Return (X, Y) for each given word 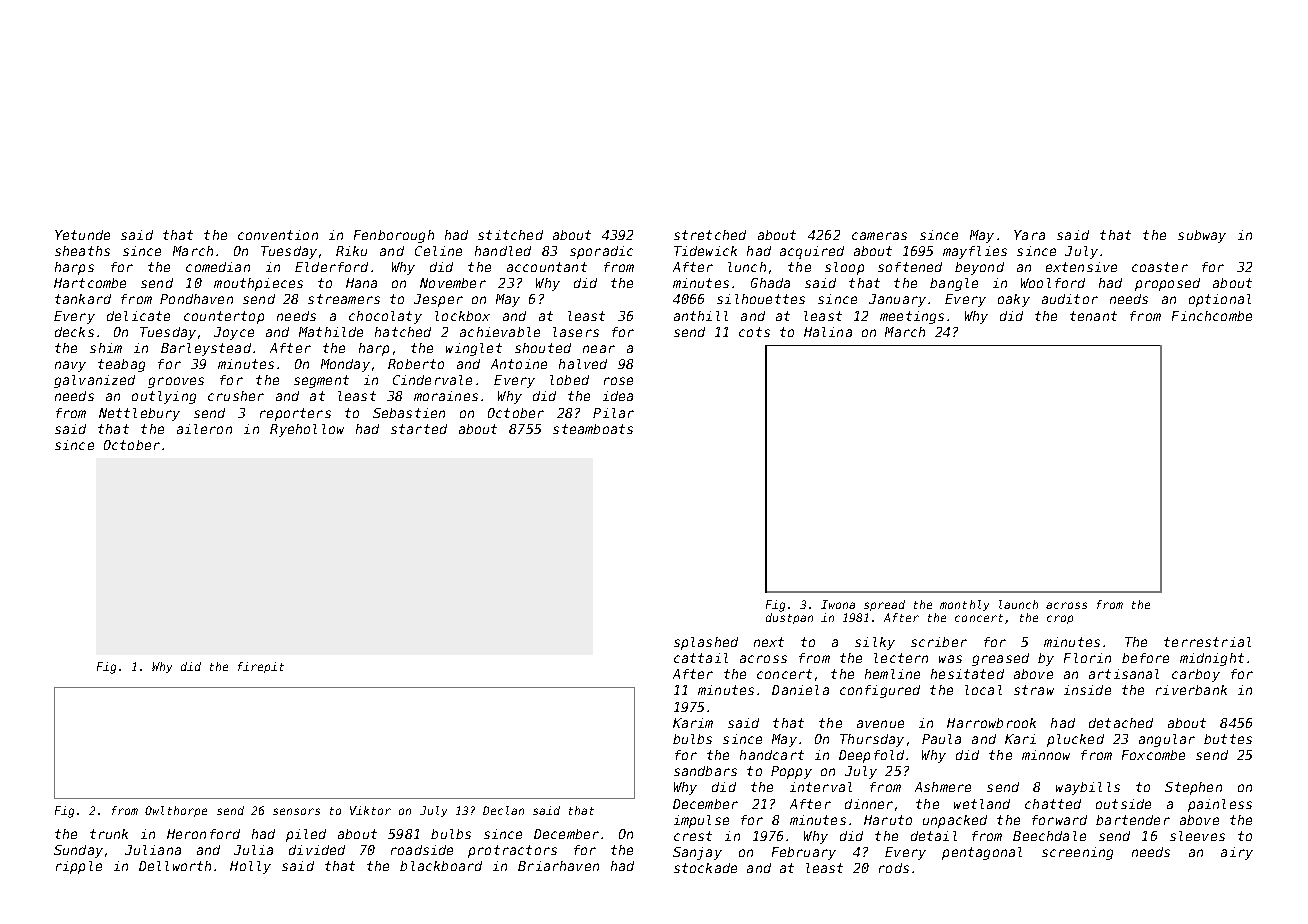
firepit (261, 667)
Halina (828, 332)
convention (278, 235)
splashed (706, 643)
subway (1202, 236)
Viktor (370, 810)
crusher (236, 396)
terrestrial (1207, 642)
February (804, 853)
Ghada (770, 283)
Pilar (613, 413)
